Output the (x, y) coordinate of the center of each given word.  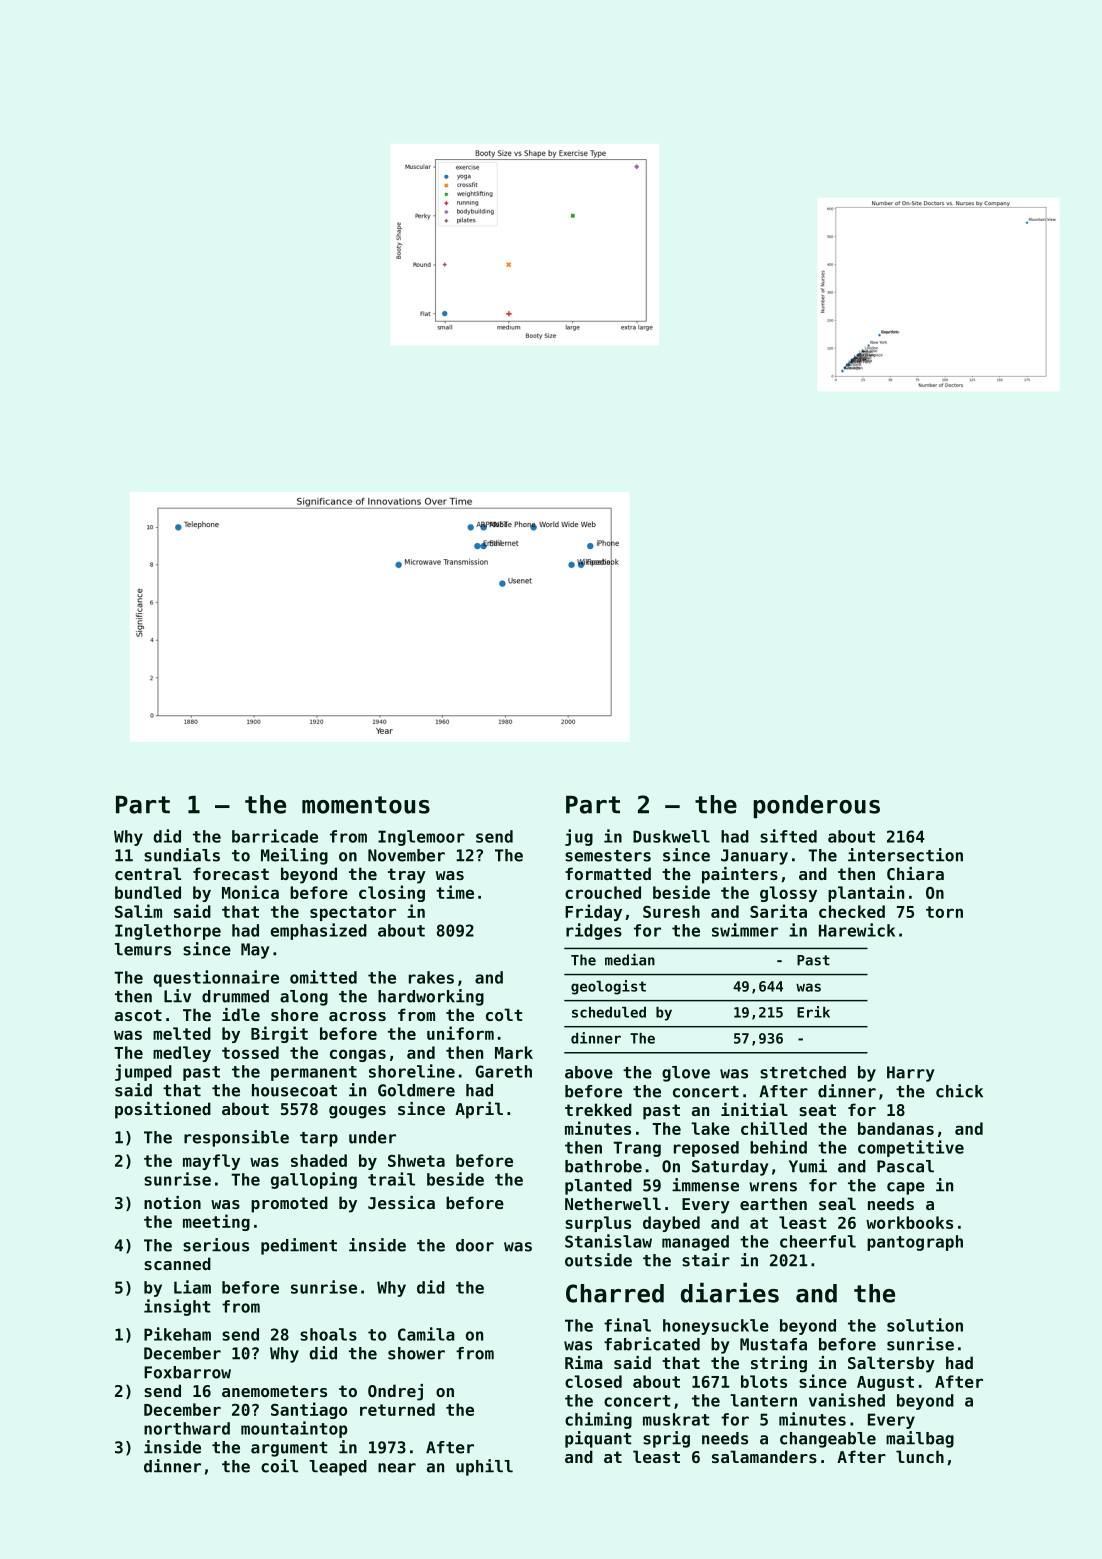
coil (279, 1466)
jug (579, 837)
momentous (366, 805)
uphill (484, 1467)
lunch (920, 1456)
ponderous (816, 806)
